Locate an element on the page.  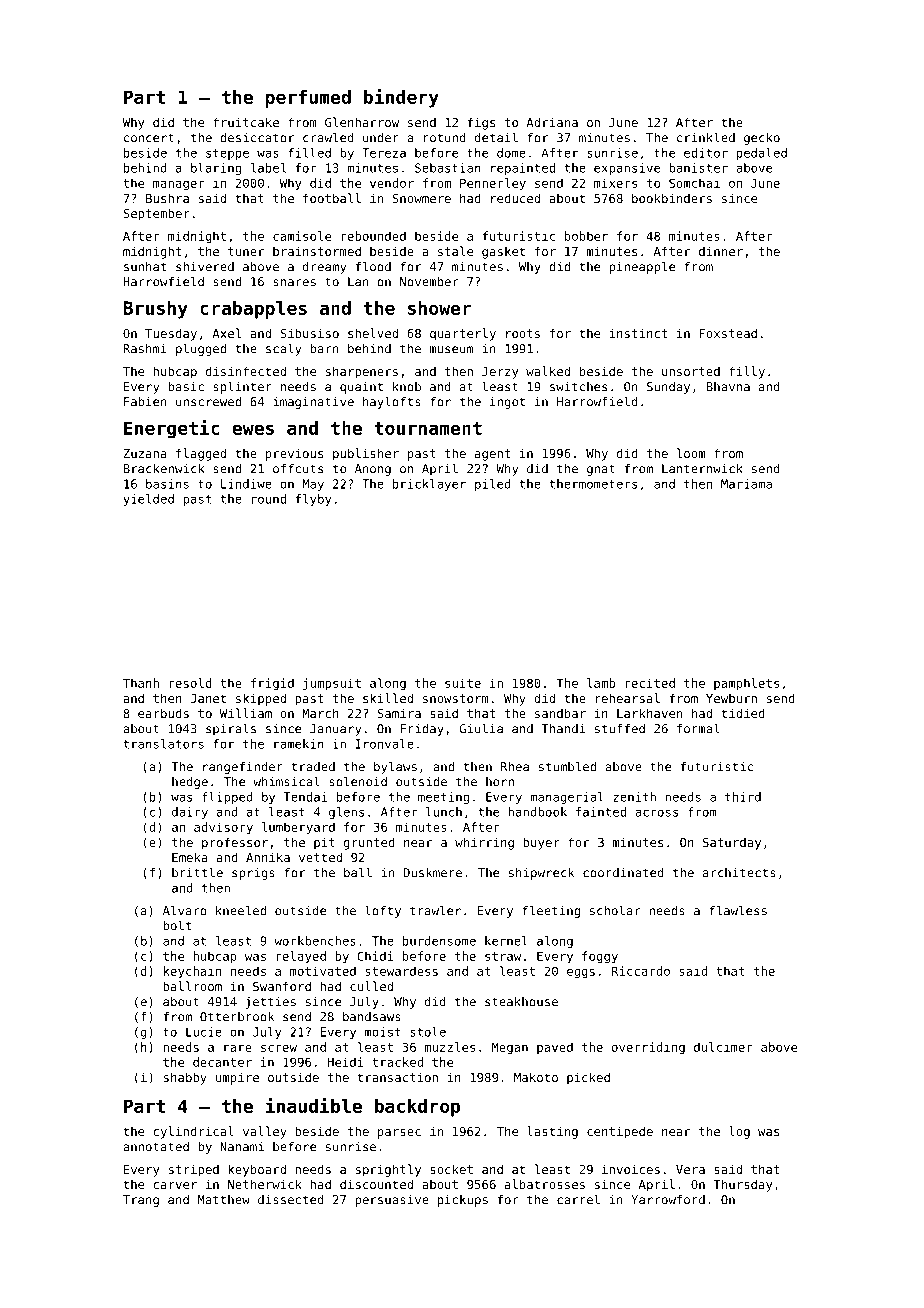
William is located at coordinates (246, 713).
